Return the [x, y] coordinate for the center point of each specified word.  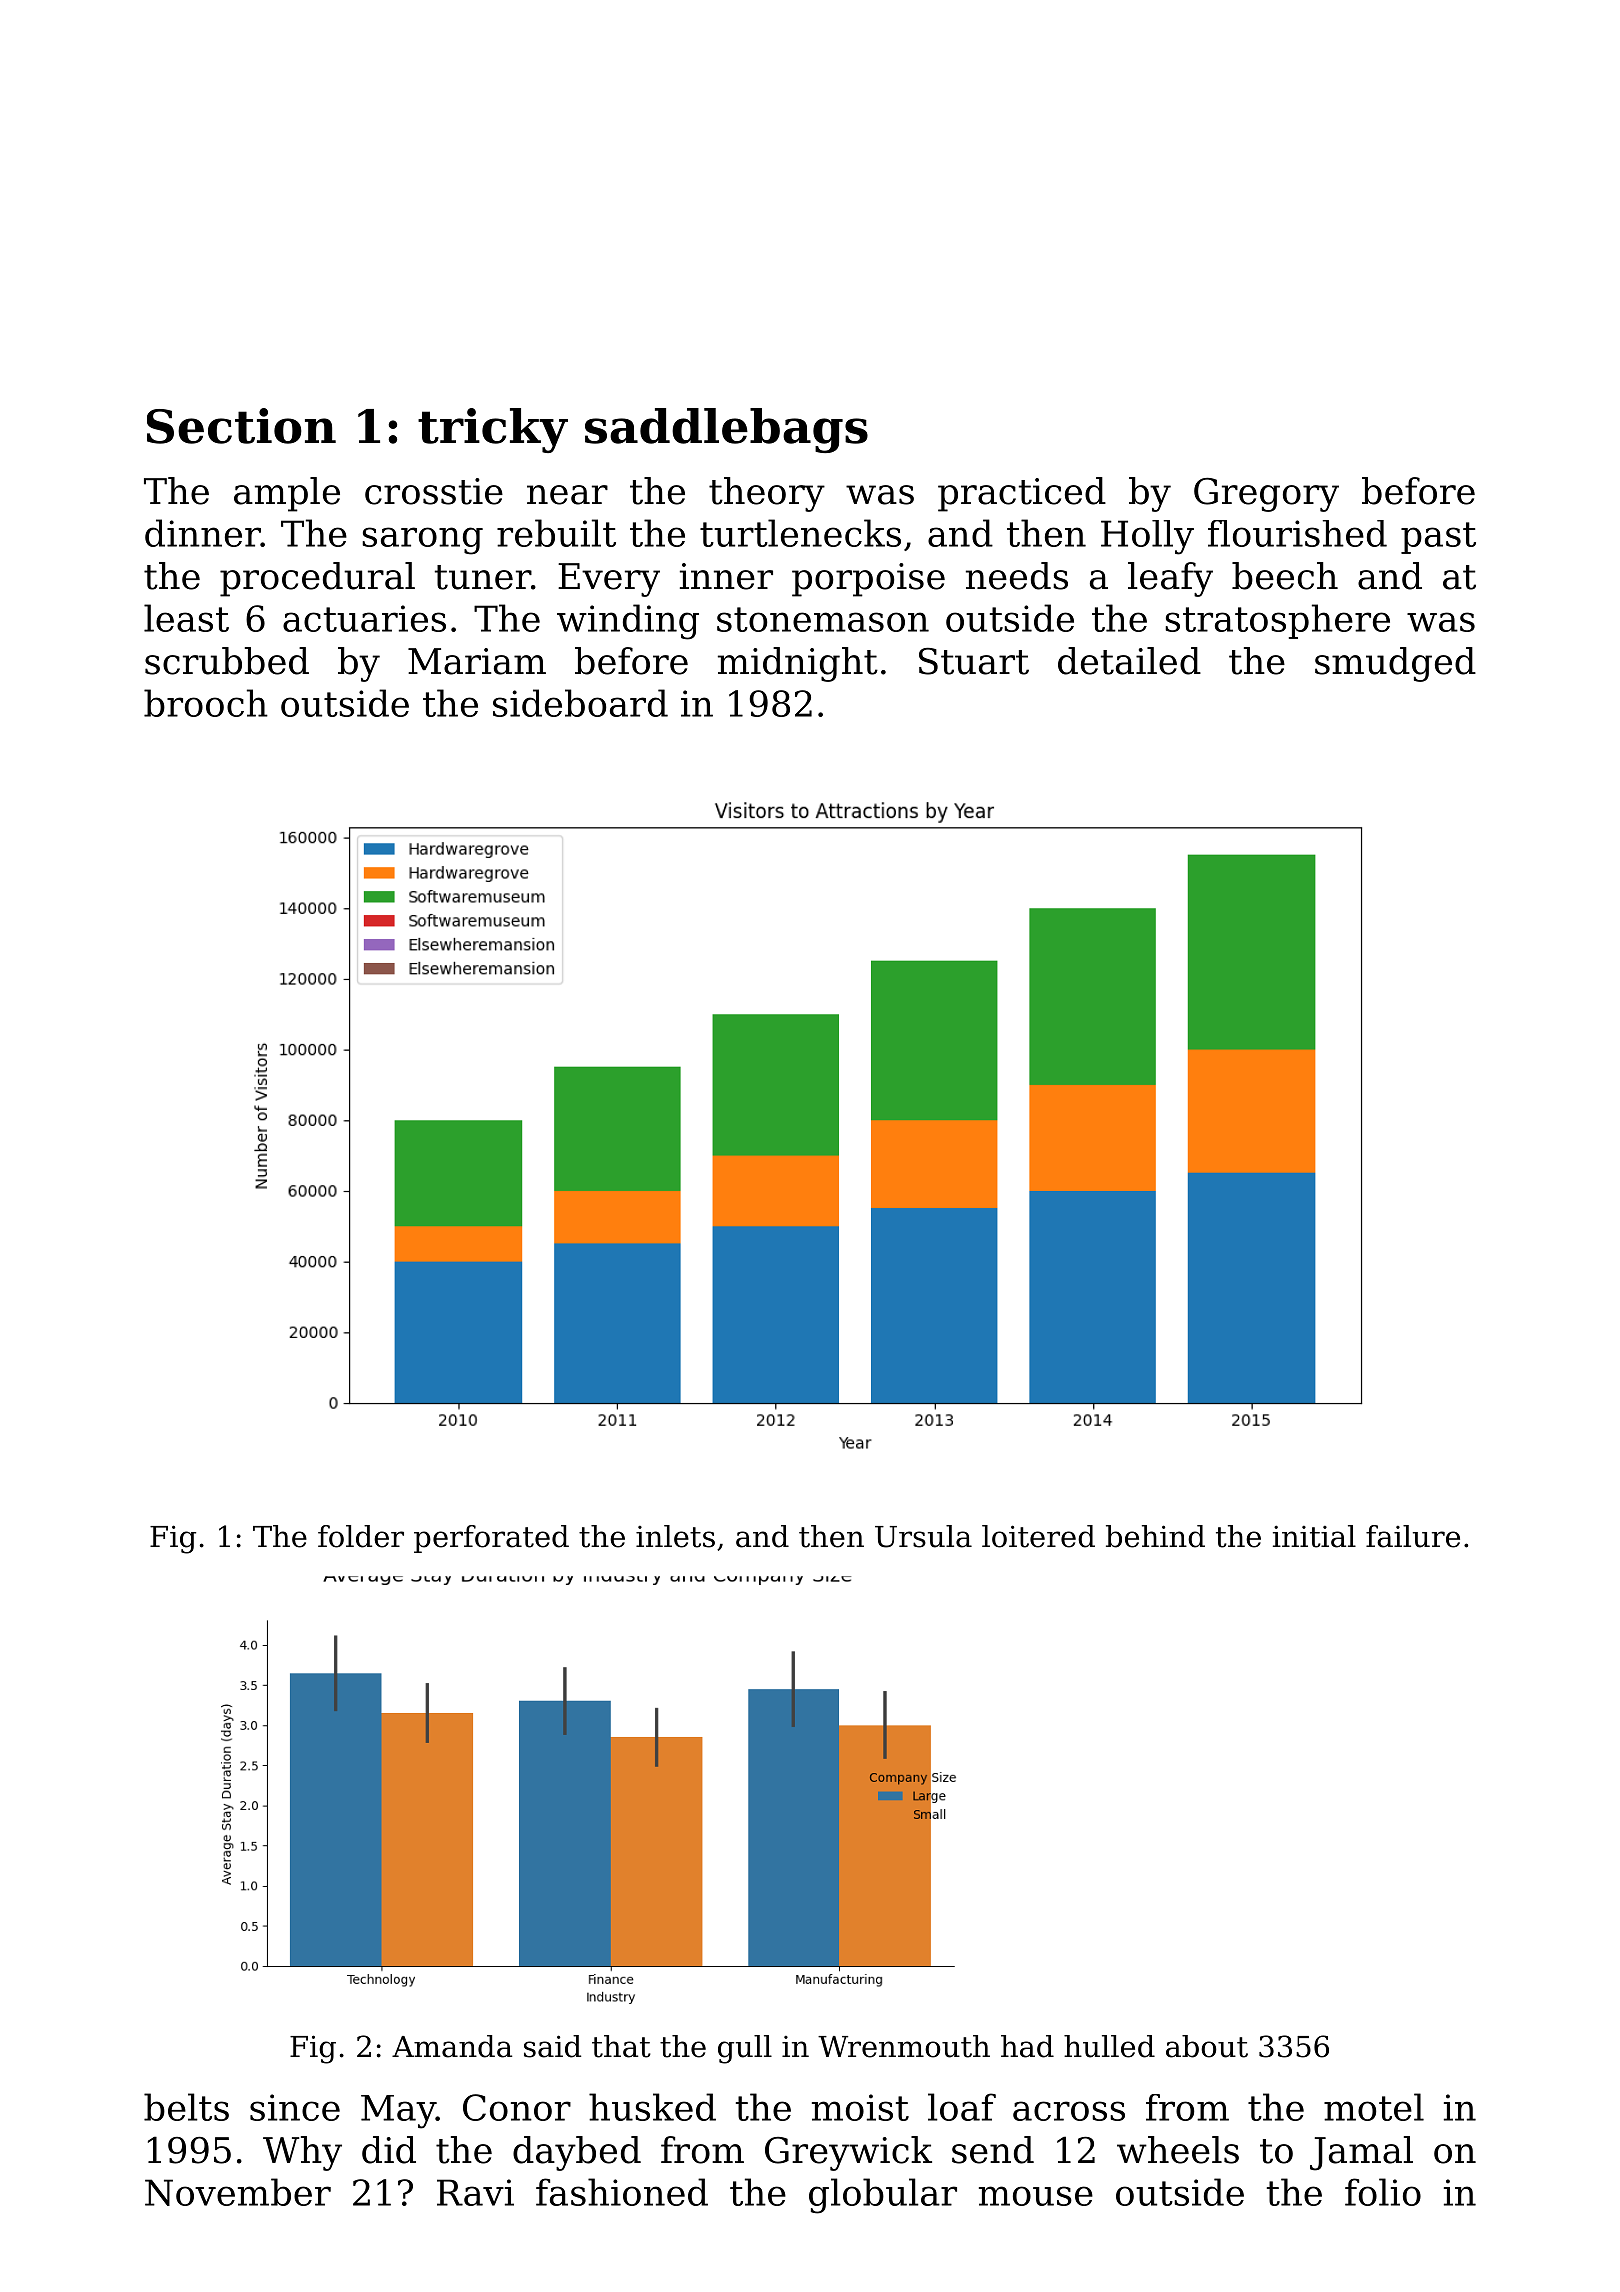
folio [1383, 2192]
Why [302, 2153]
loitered [1038, 1536]
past [1438, 538]
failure [1413, 1536]
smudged [1395, 664]
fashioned [622, 2192]
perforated [491, 1539]
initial [1314, 1536]
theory [767, 494]
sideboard [580, 703]
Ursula [923, 1536]
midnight [798, 664]
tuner [483, 577]
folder [361, 1536]
